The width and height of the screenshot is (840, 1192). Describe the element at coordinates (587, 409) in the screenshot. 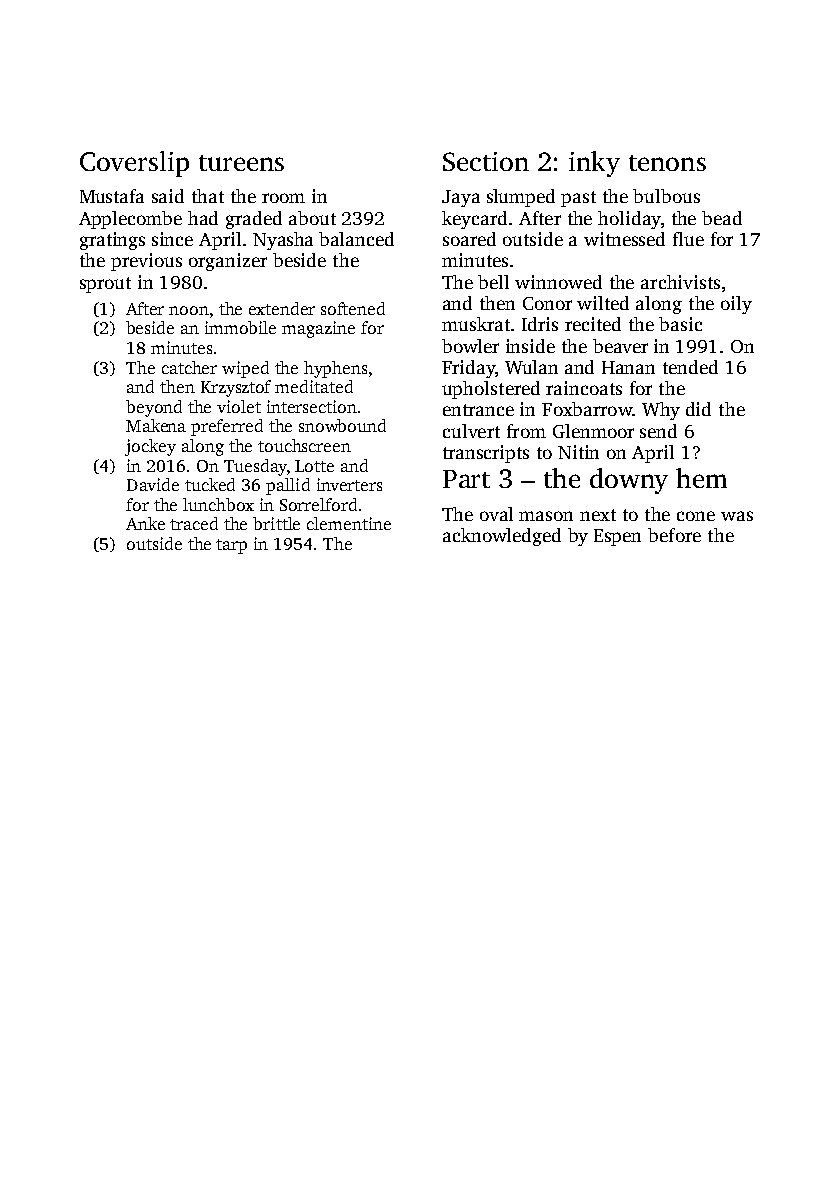

I see `Foxbarrow` at that location.
